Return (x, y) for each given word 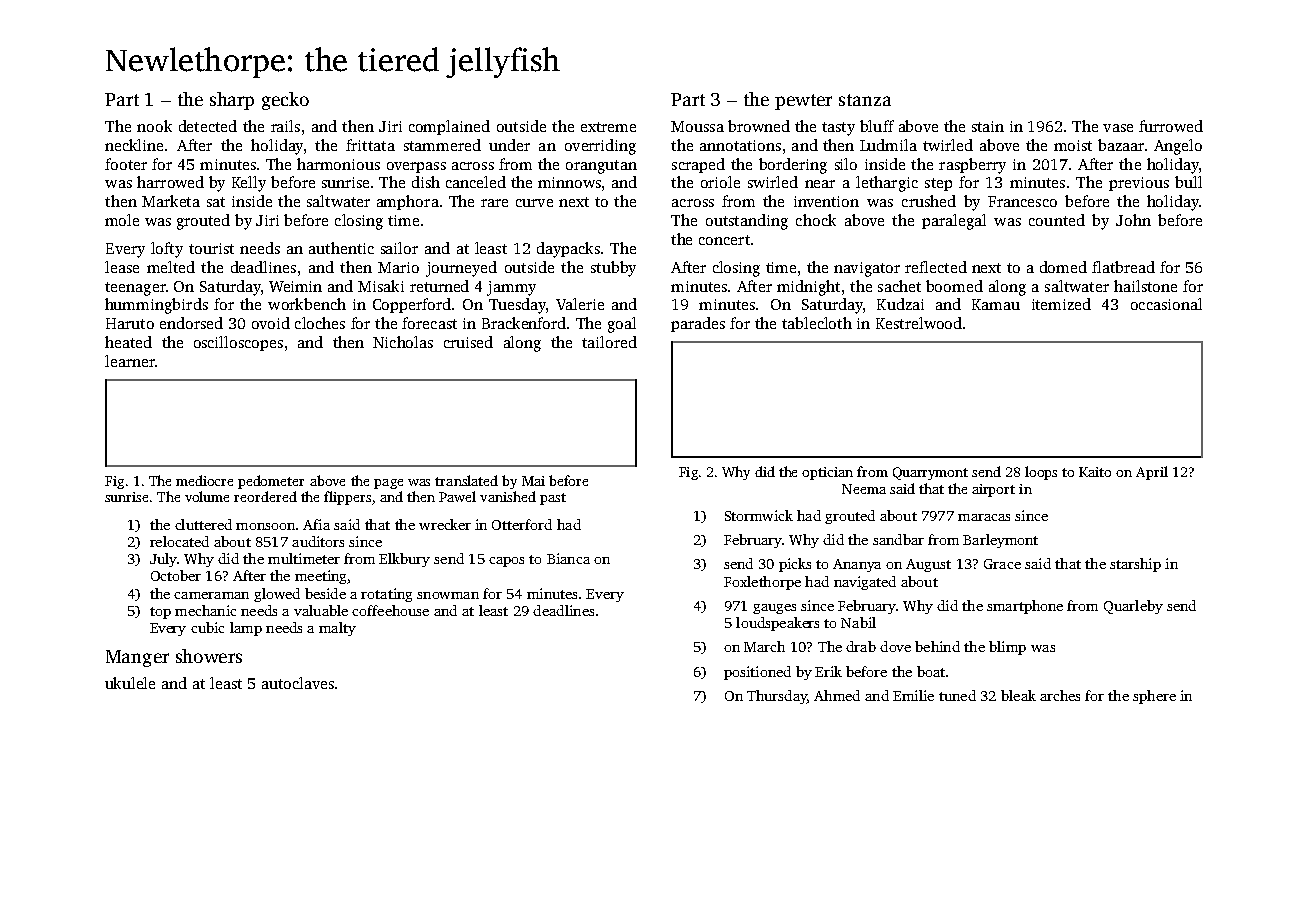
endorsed (191, 323)
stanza (865, 100)
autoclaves (298, 683)
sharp (232, 101)
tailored (609, 342)
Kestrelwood (919, 323)
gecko (285, 101)
